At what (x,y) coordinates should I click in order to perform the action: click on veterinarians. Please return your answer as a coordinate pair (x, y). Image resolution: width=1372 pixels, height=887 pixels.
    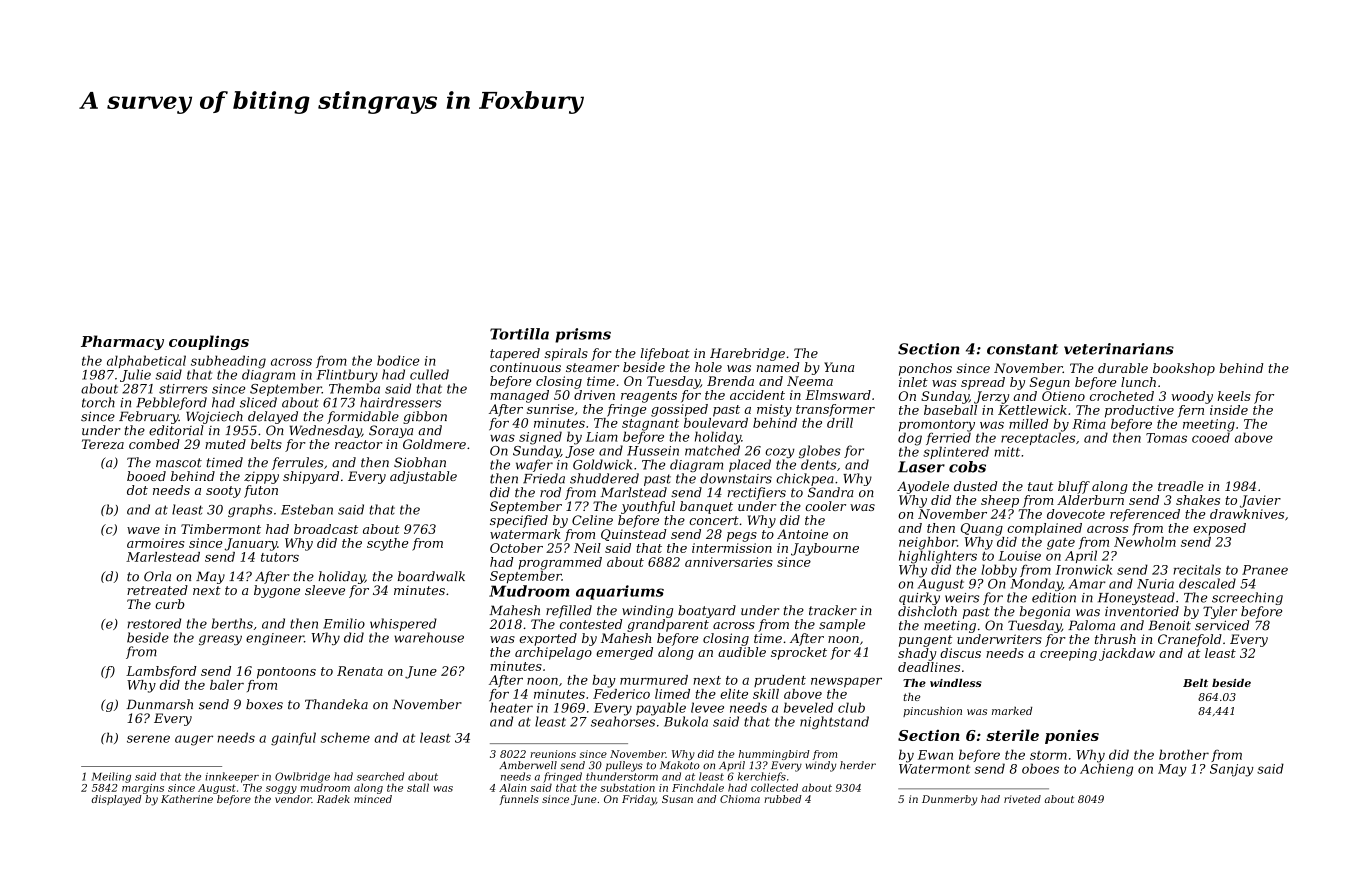
    Looking at the image, I should click on (1119, 349).
